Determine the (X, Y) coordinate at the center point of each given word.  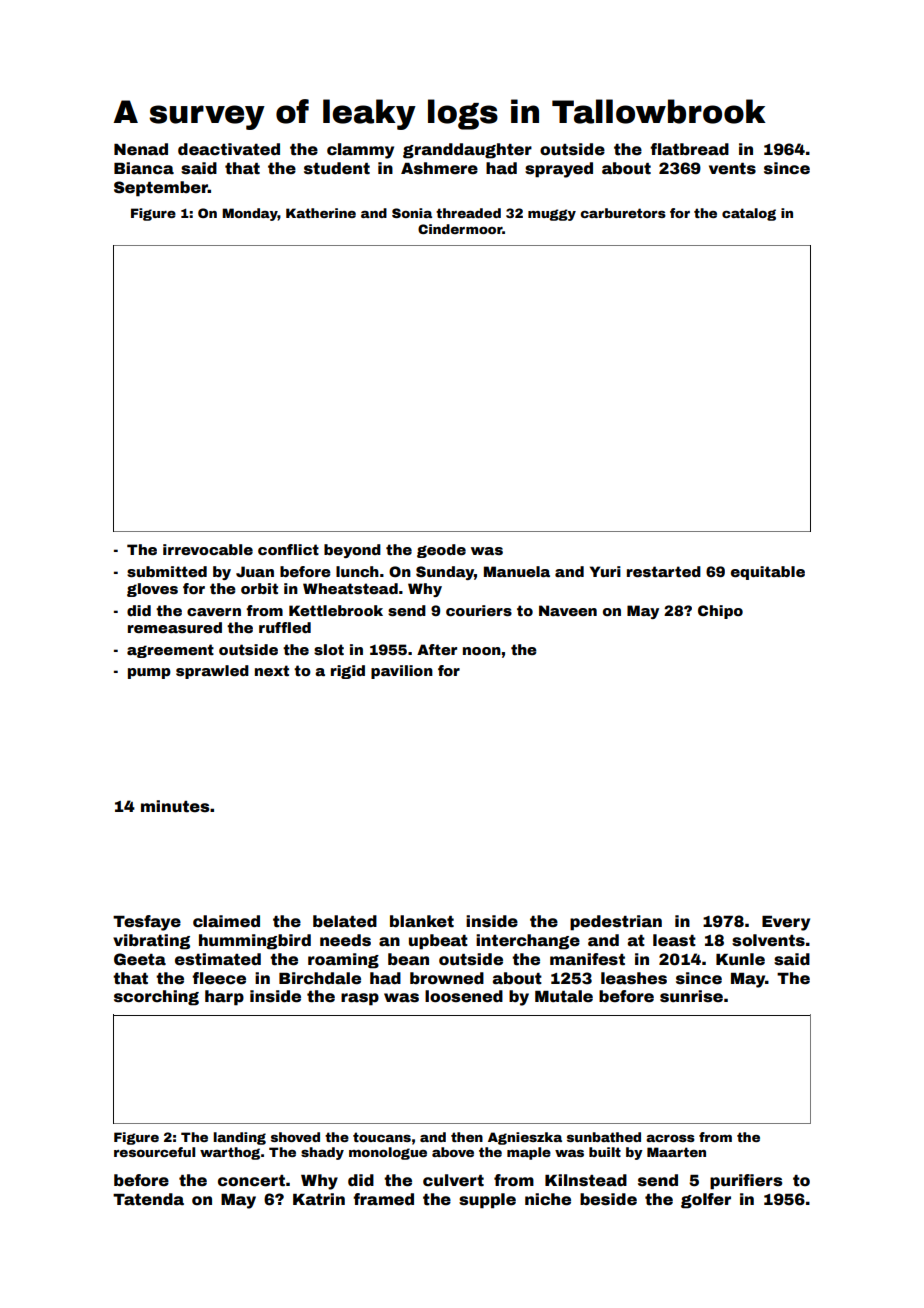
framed (383, 1199)
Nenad (141, 149)
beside (608, 1199)
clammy (360, 151)
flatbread (689, 149)
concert (251, 1181)
